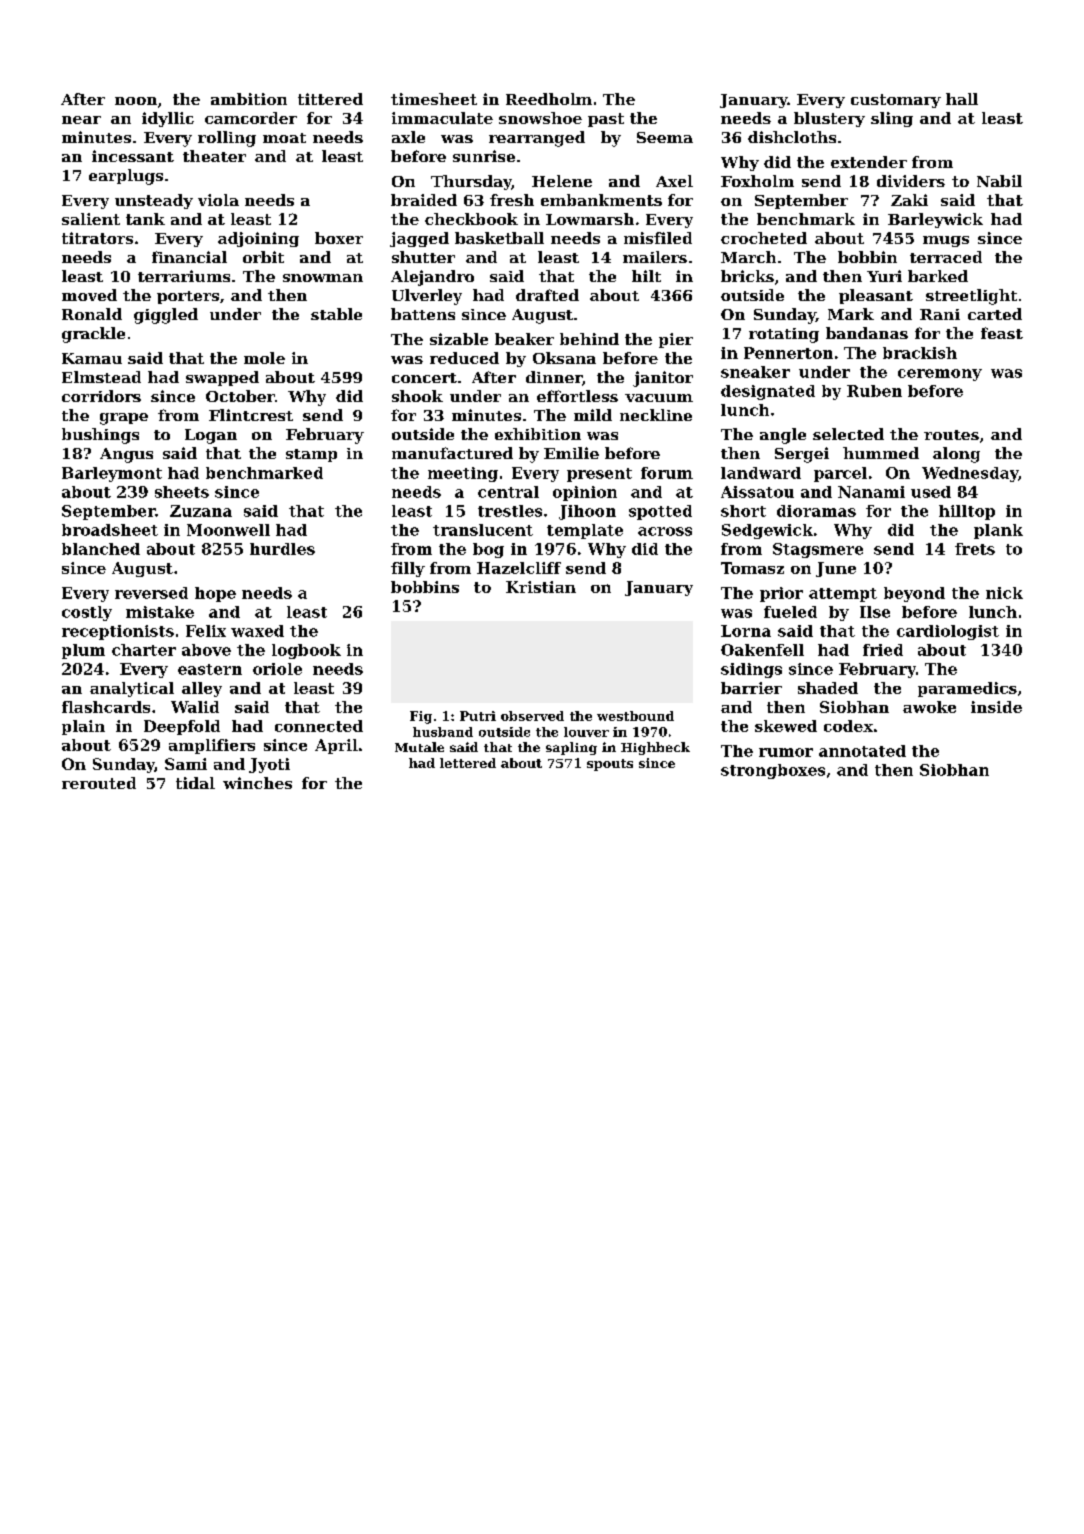 The image size is (1084, 1534). Describe the element at coordinates (257, 783) in the screenshot. I see `winches` at that location.
